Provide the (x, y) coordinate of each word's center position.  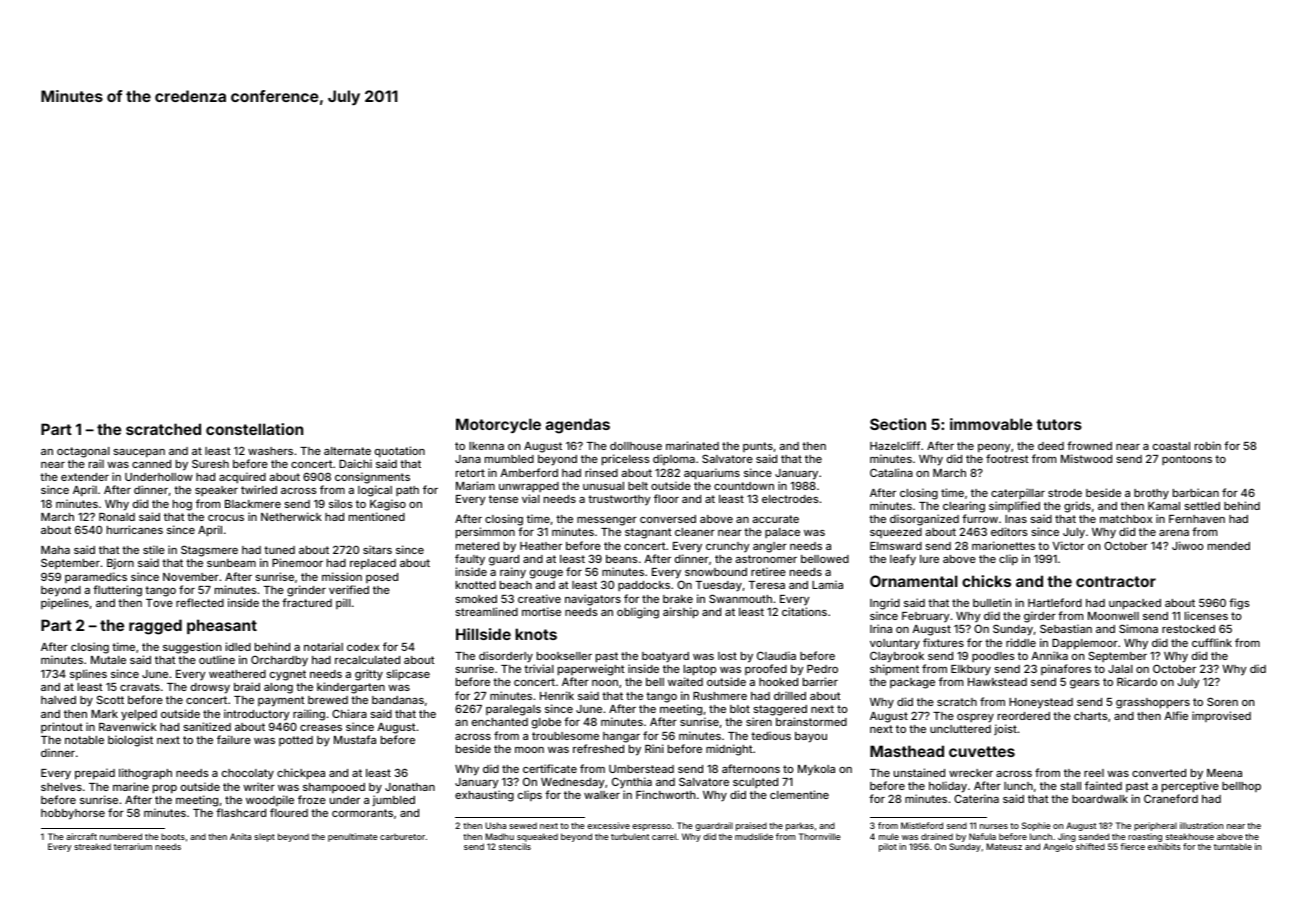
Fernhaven (1197, 519)
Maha (55, 550)
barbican (1196, 492)
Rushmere (720, 696)
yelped (139, 715)
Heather (541, 546)
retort (470, 473)
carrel (664, 836)
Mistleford (922, 825)
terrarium (133, 846)
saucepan (139, 453)
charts (1090, 716)
